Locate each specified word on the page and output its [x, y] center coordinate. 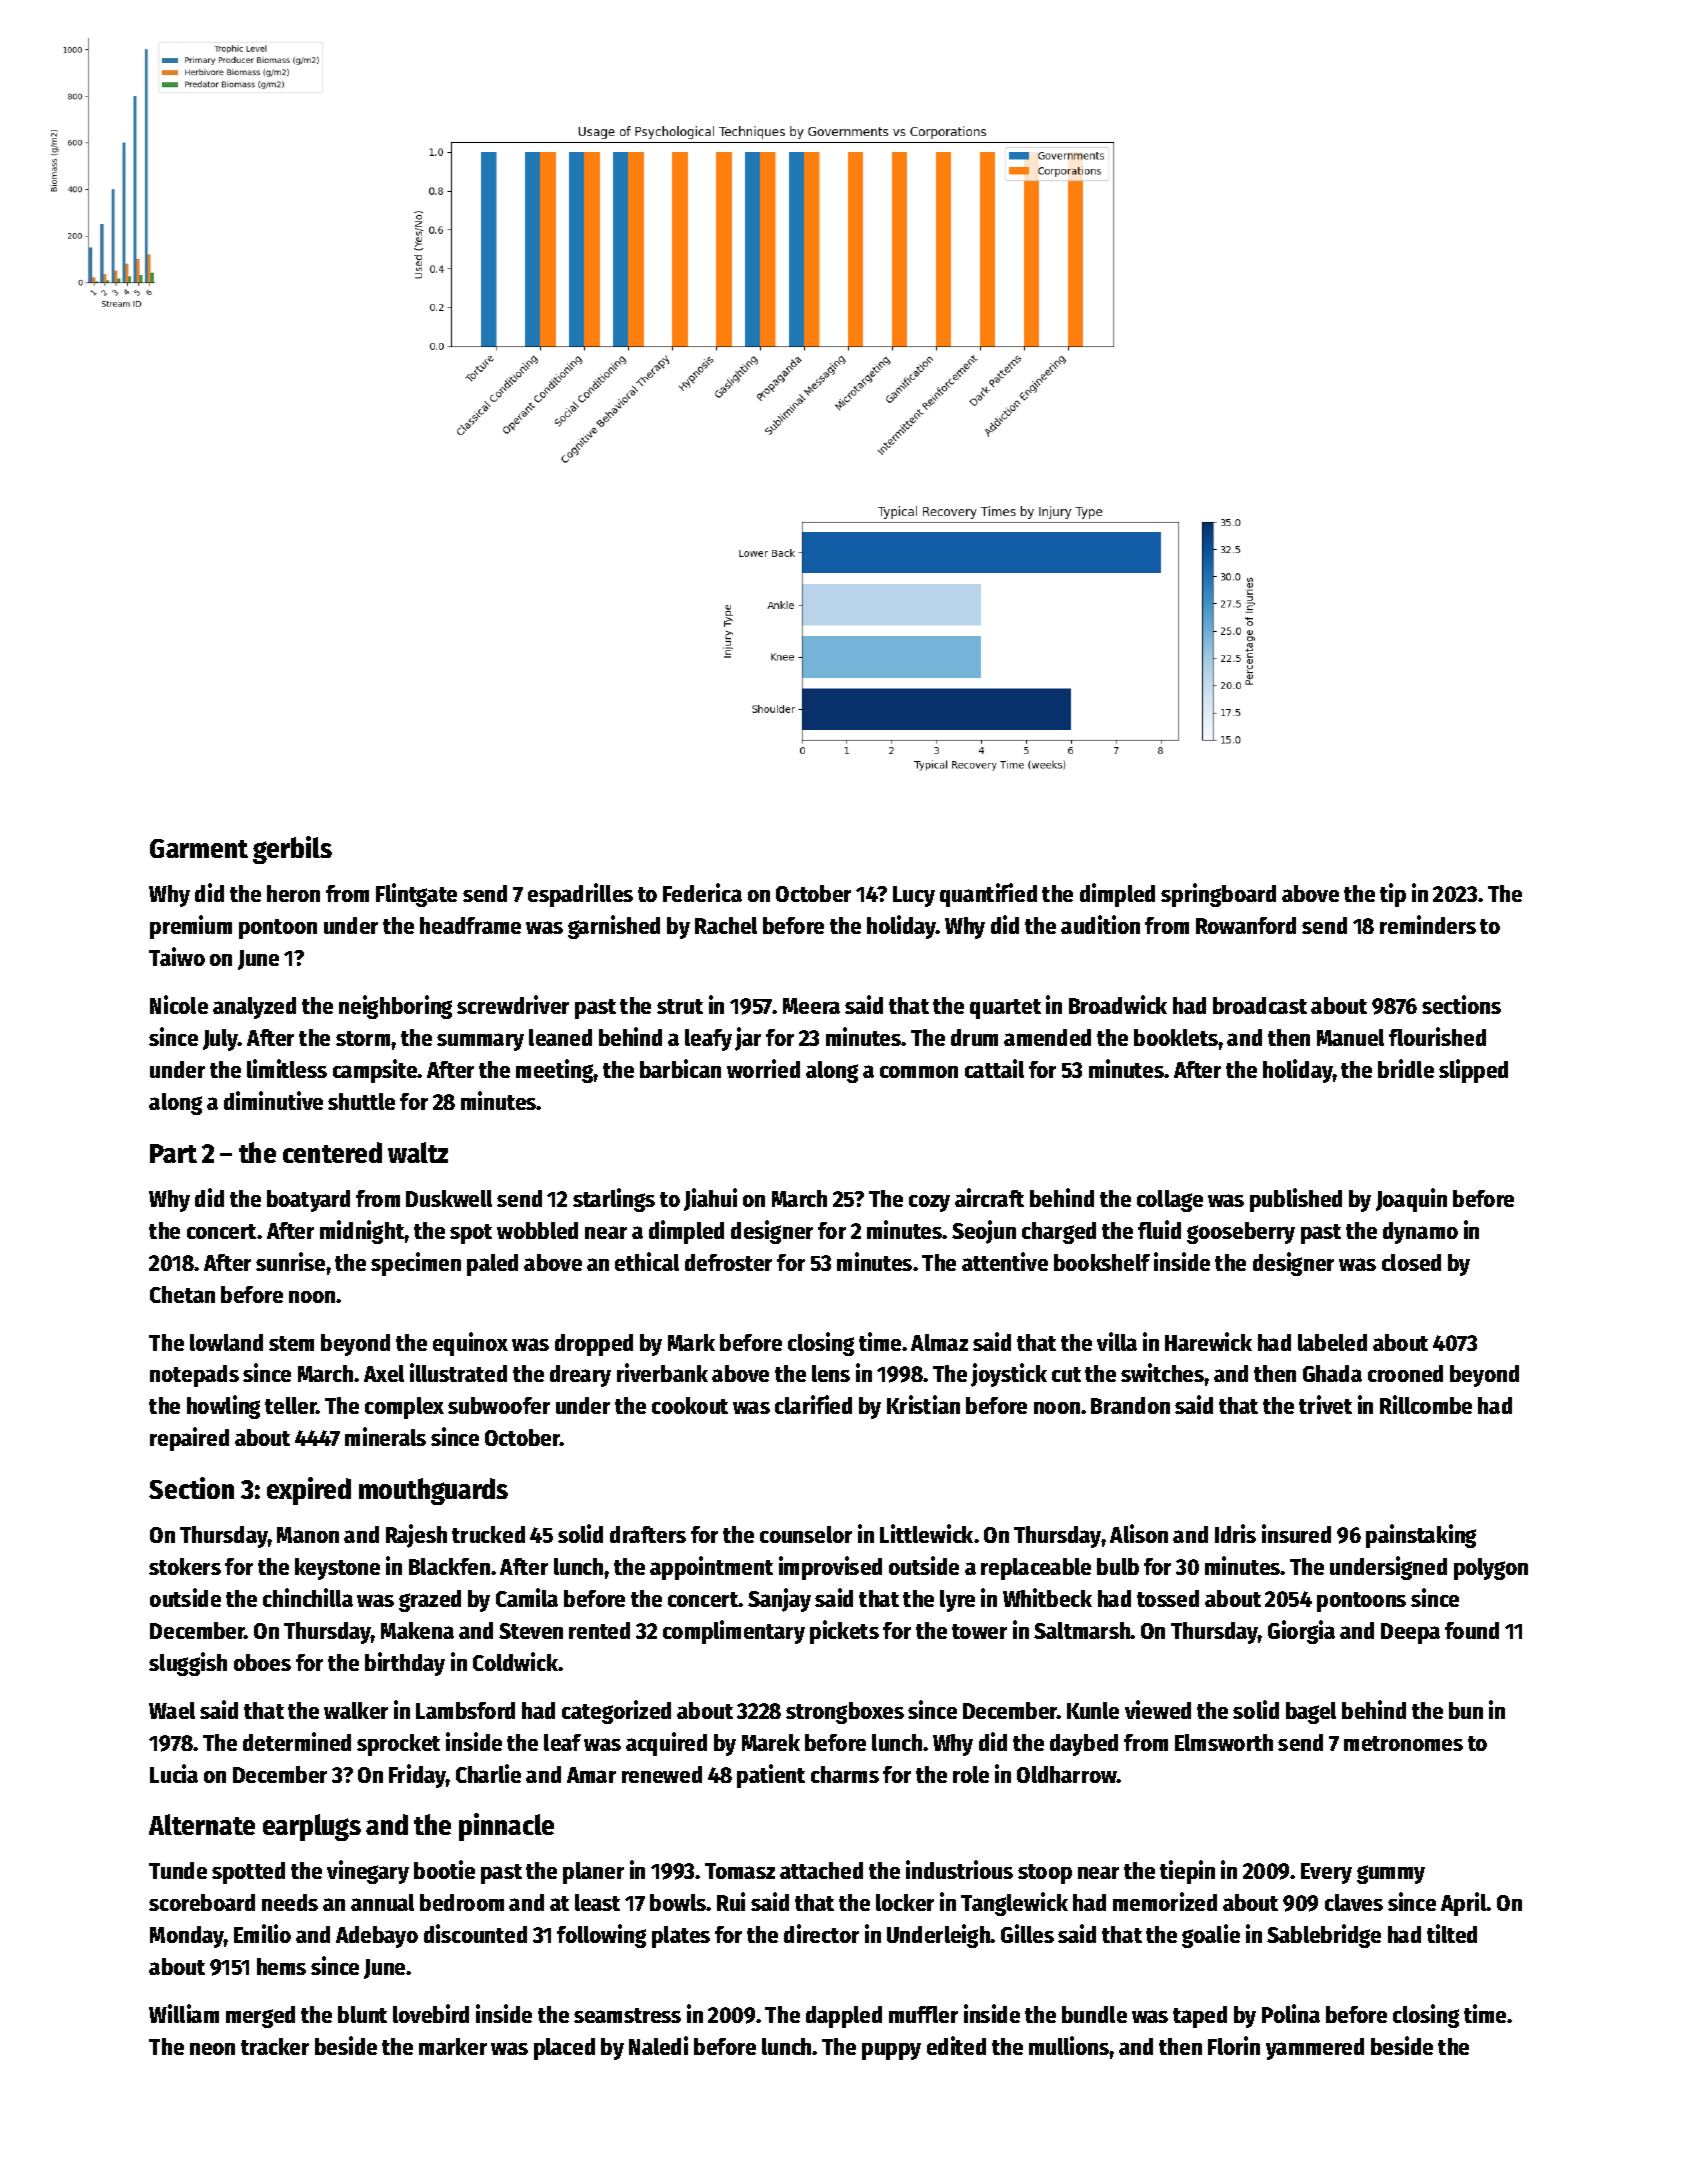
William [184, 2013]
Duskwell [449, 1198]
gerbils [292, 850]
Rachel [726, 925]
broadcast [1260, 1005]
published [1296, 1200]
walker [356, 1710]
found [1472, 1630]
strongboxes [845, 1713]
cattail [994, 1068]
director [821, 1933]
